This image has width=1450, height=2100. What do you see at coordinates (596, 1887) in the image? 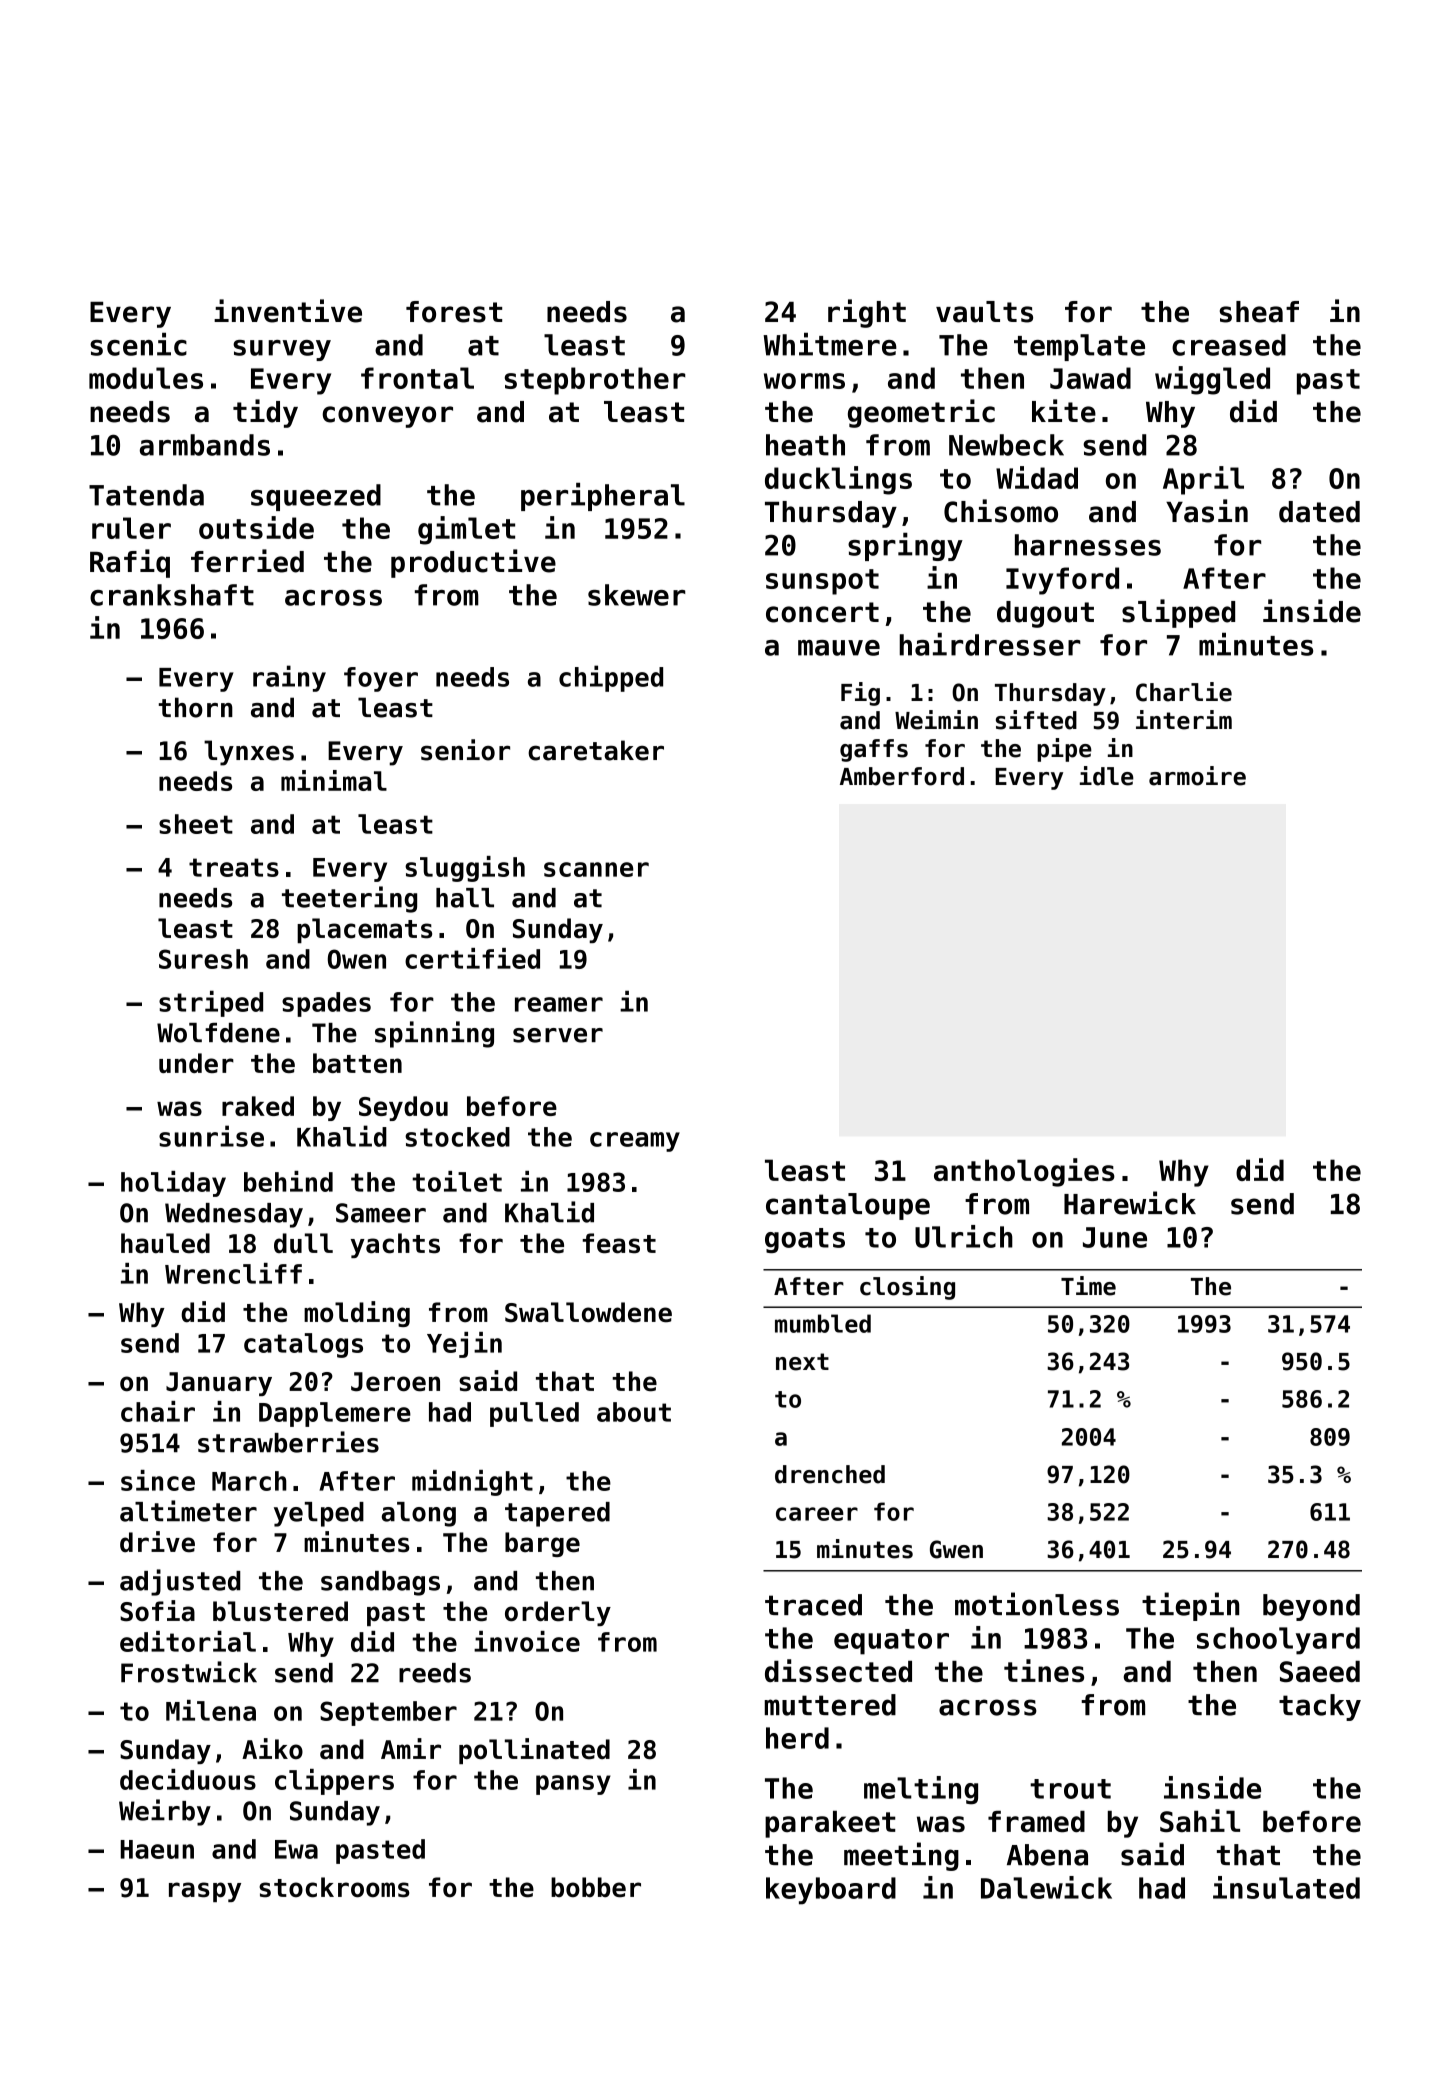
I see `bobber` at bounding box center [596, 1887].
